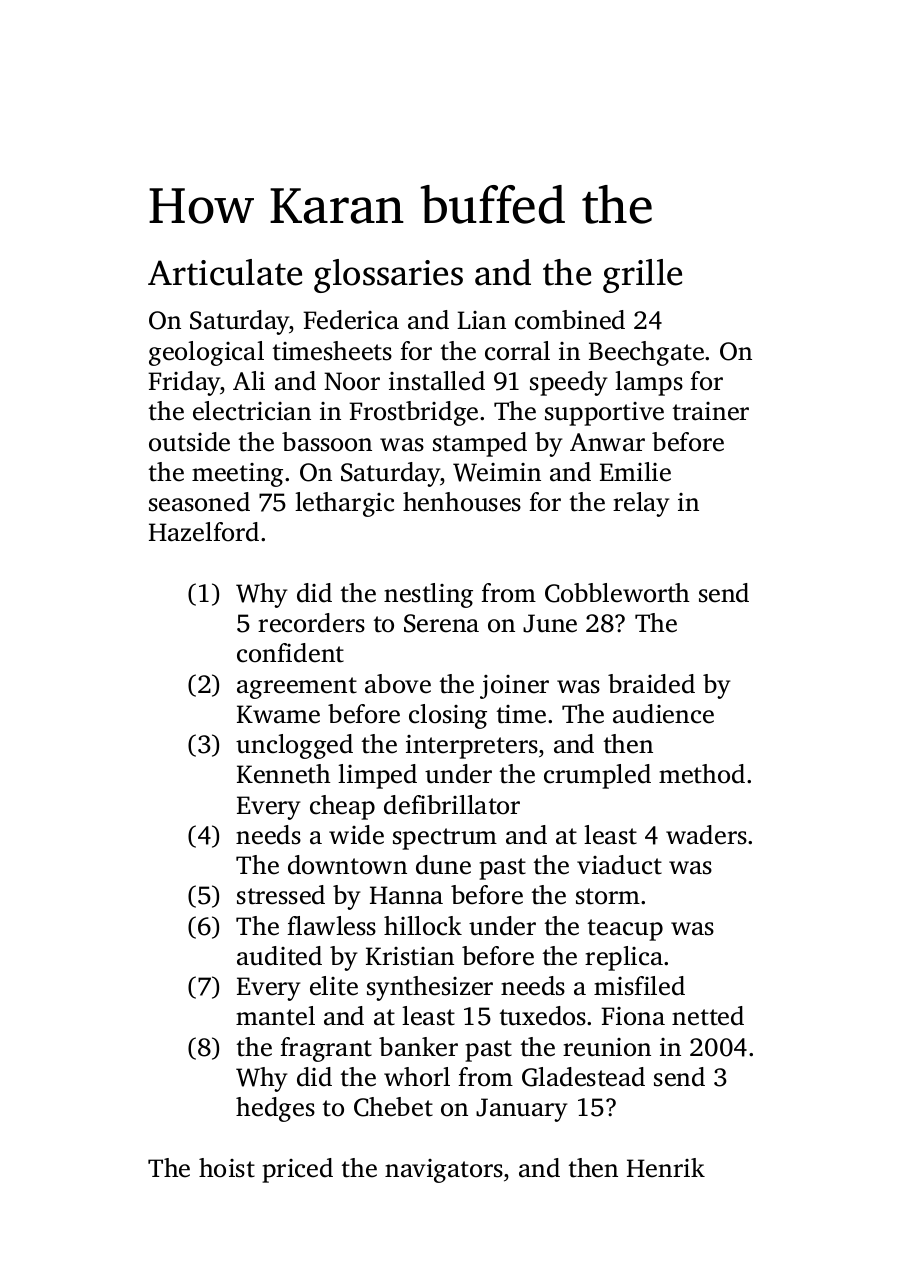 The width and height of the image is (904, 1283). Describe the element at coordinates (290, 653) in the image. I see `confident` at that location.
